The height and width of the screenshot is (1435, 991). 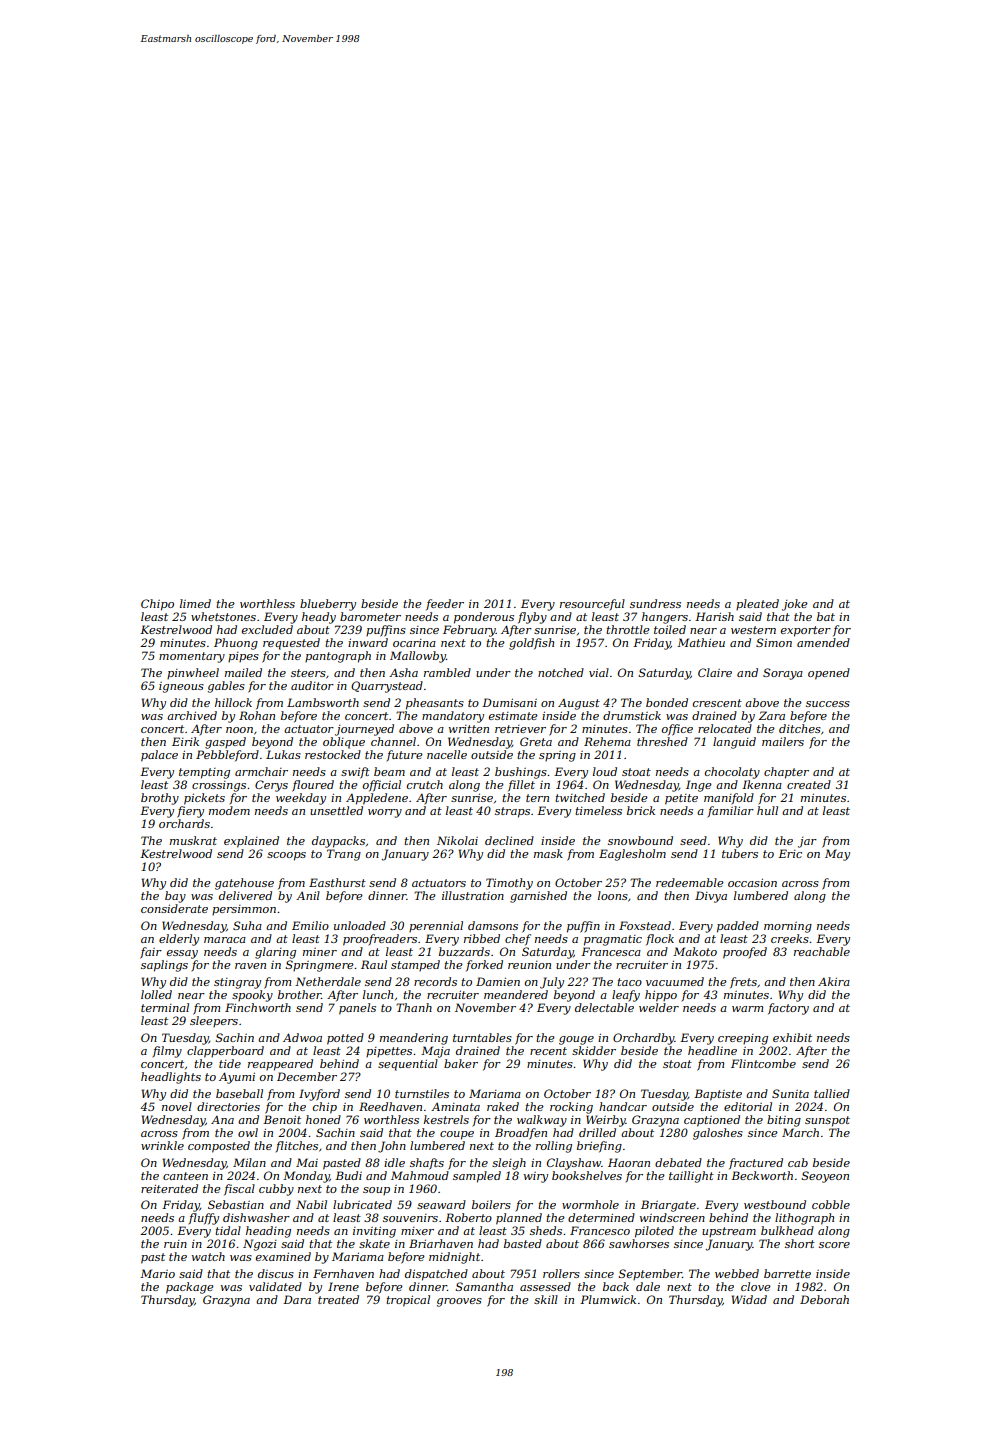 I want to click on hippo, so click(x=661, y=996).
